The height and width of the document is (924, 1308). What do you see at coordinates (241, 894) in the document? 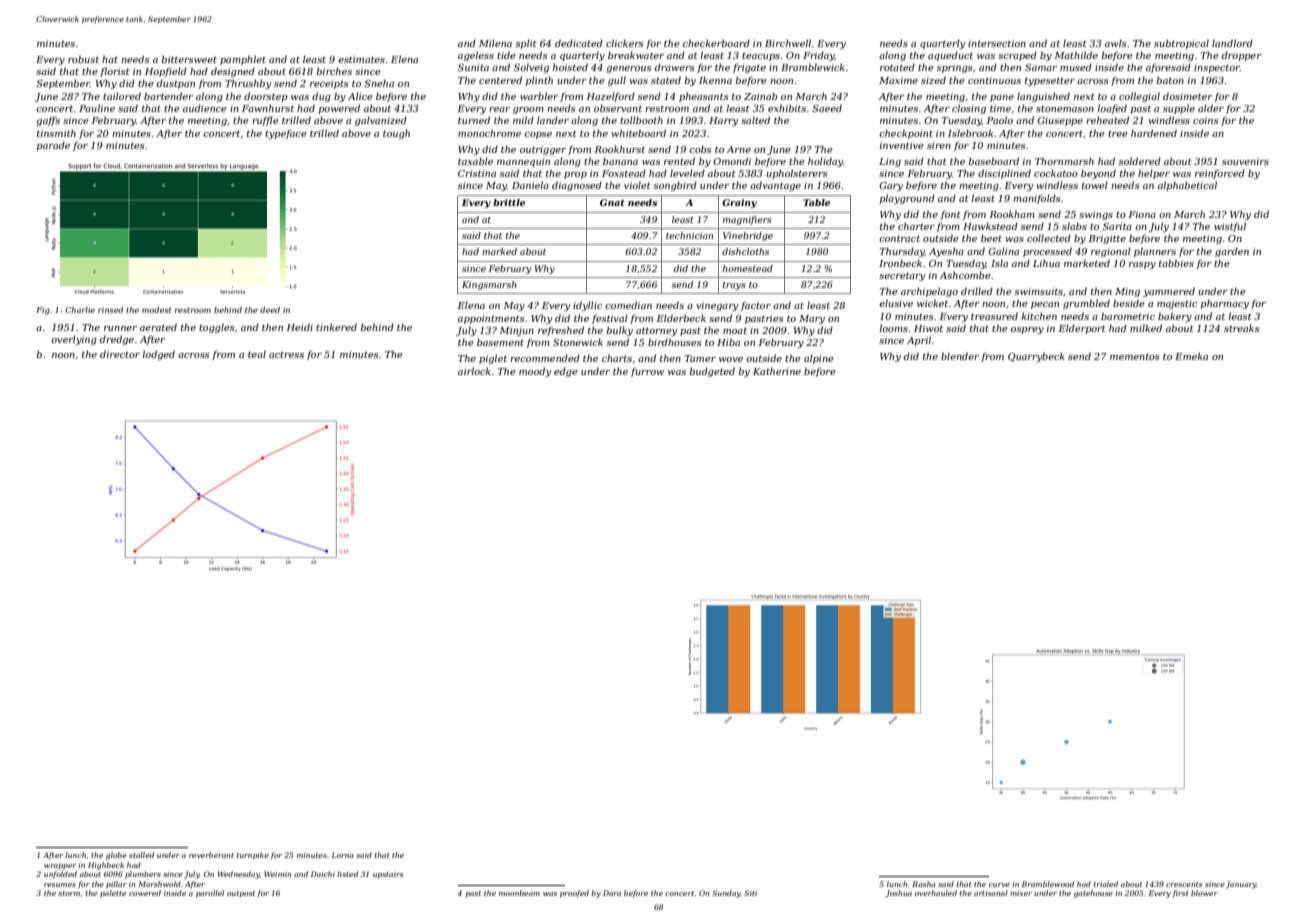
I see `outpost` at bounding box center [241, 894].
